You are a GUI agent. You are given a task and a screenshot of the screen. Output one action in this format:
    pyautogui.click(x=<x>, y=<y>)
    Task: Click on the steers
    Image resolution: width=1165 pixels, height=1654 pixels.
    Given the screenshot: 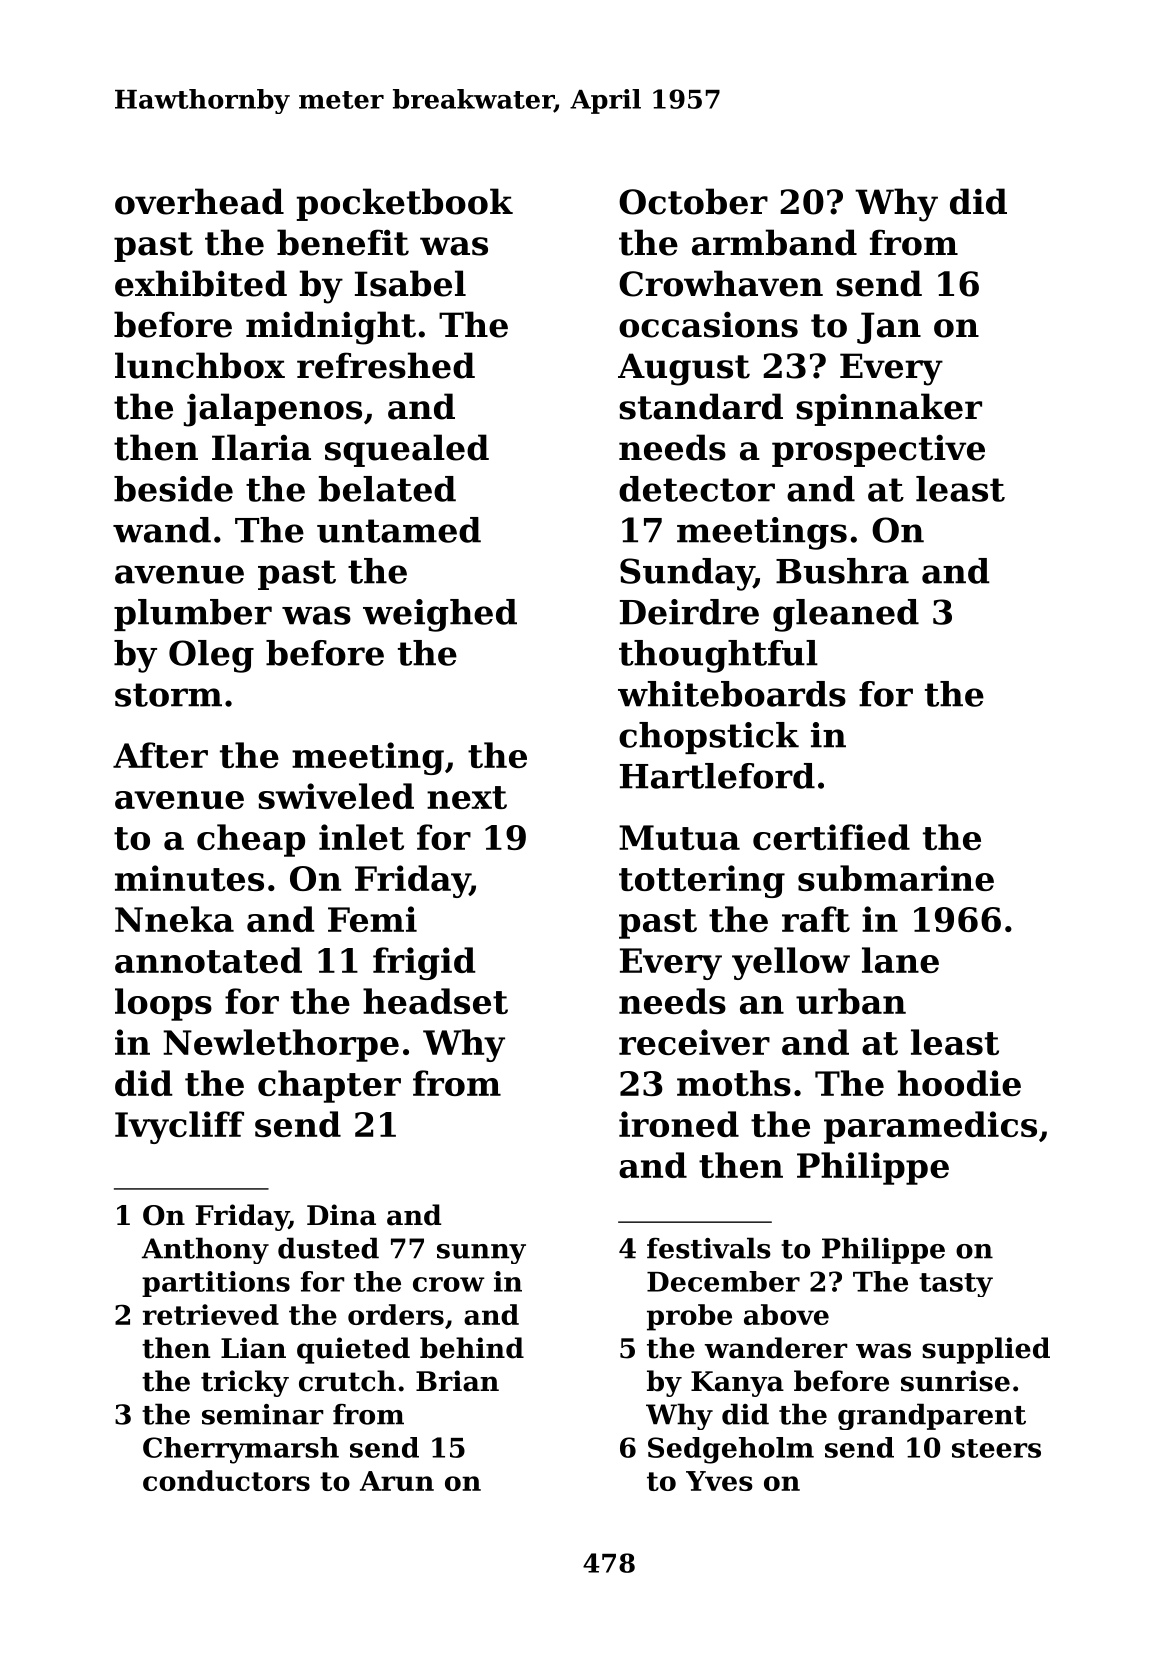 What is the action you would take?
    pyautogui.click(x=996, y=1448)
